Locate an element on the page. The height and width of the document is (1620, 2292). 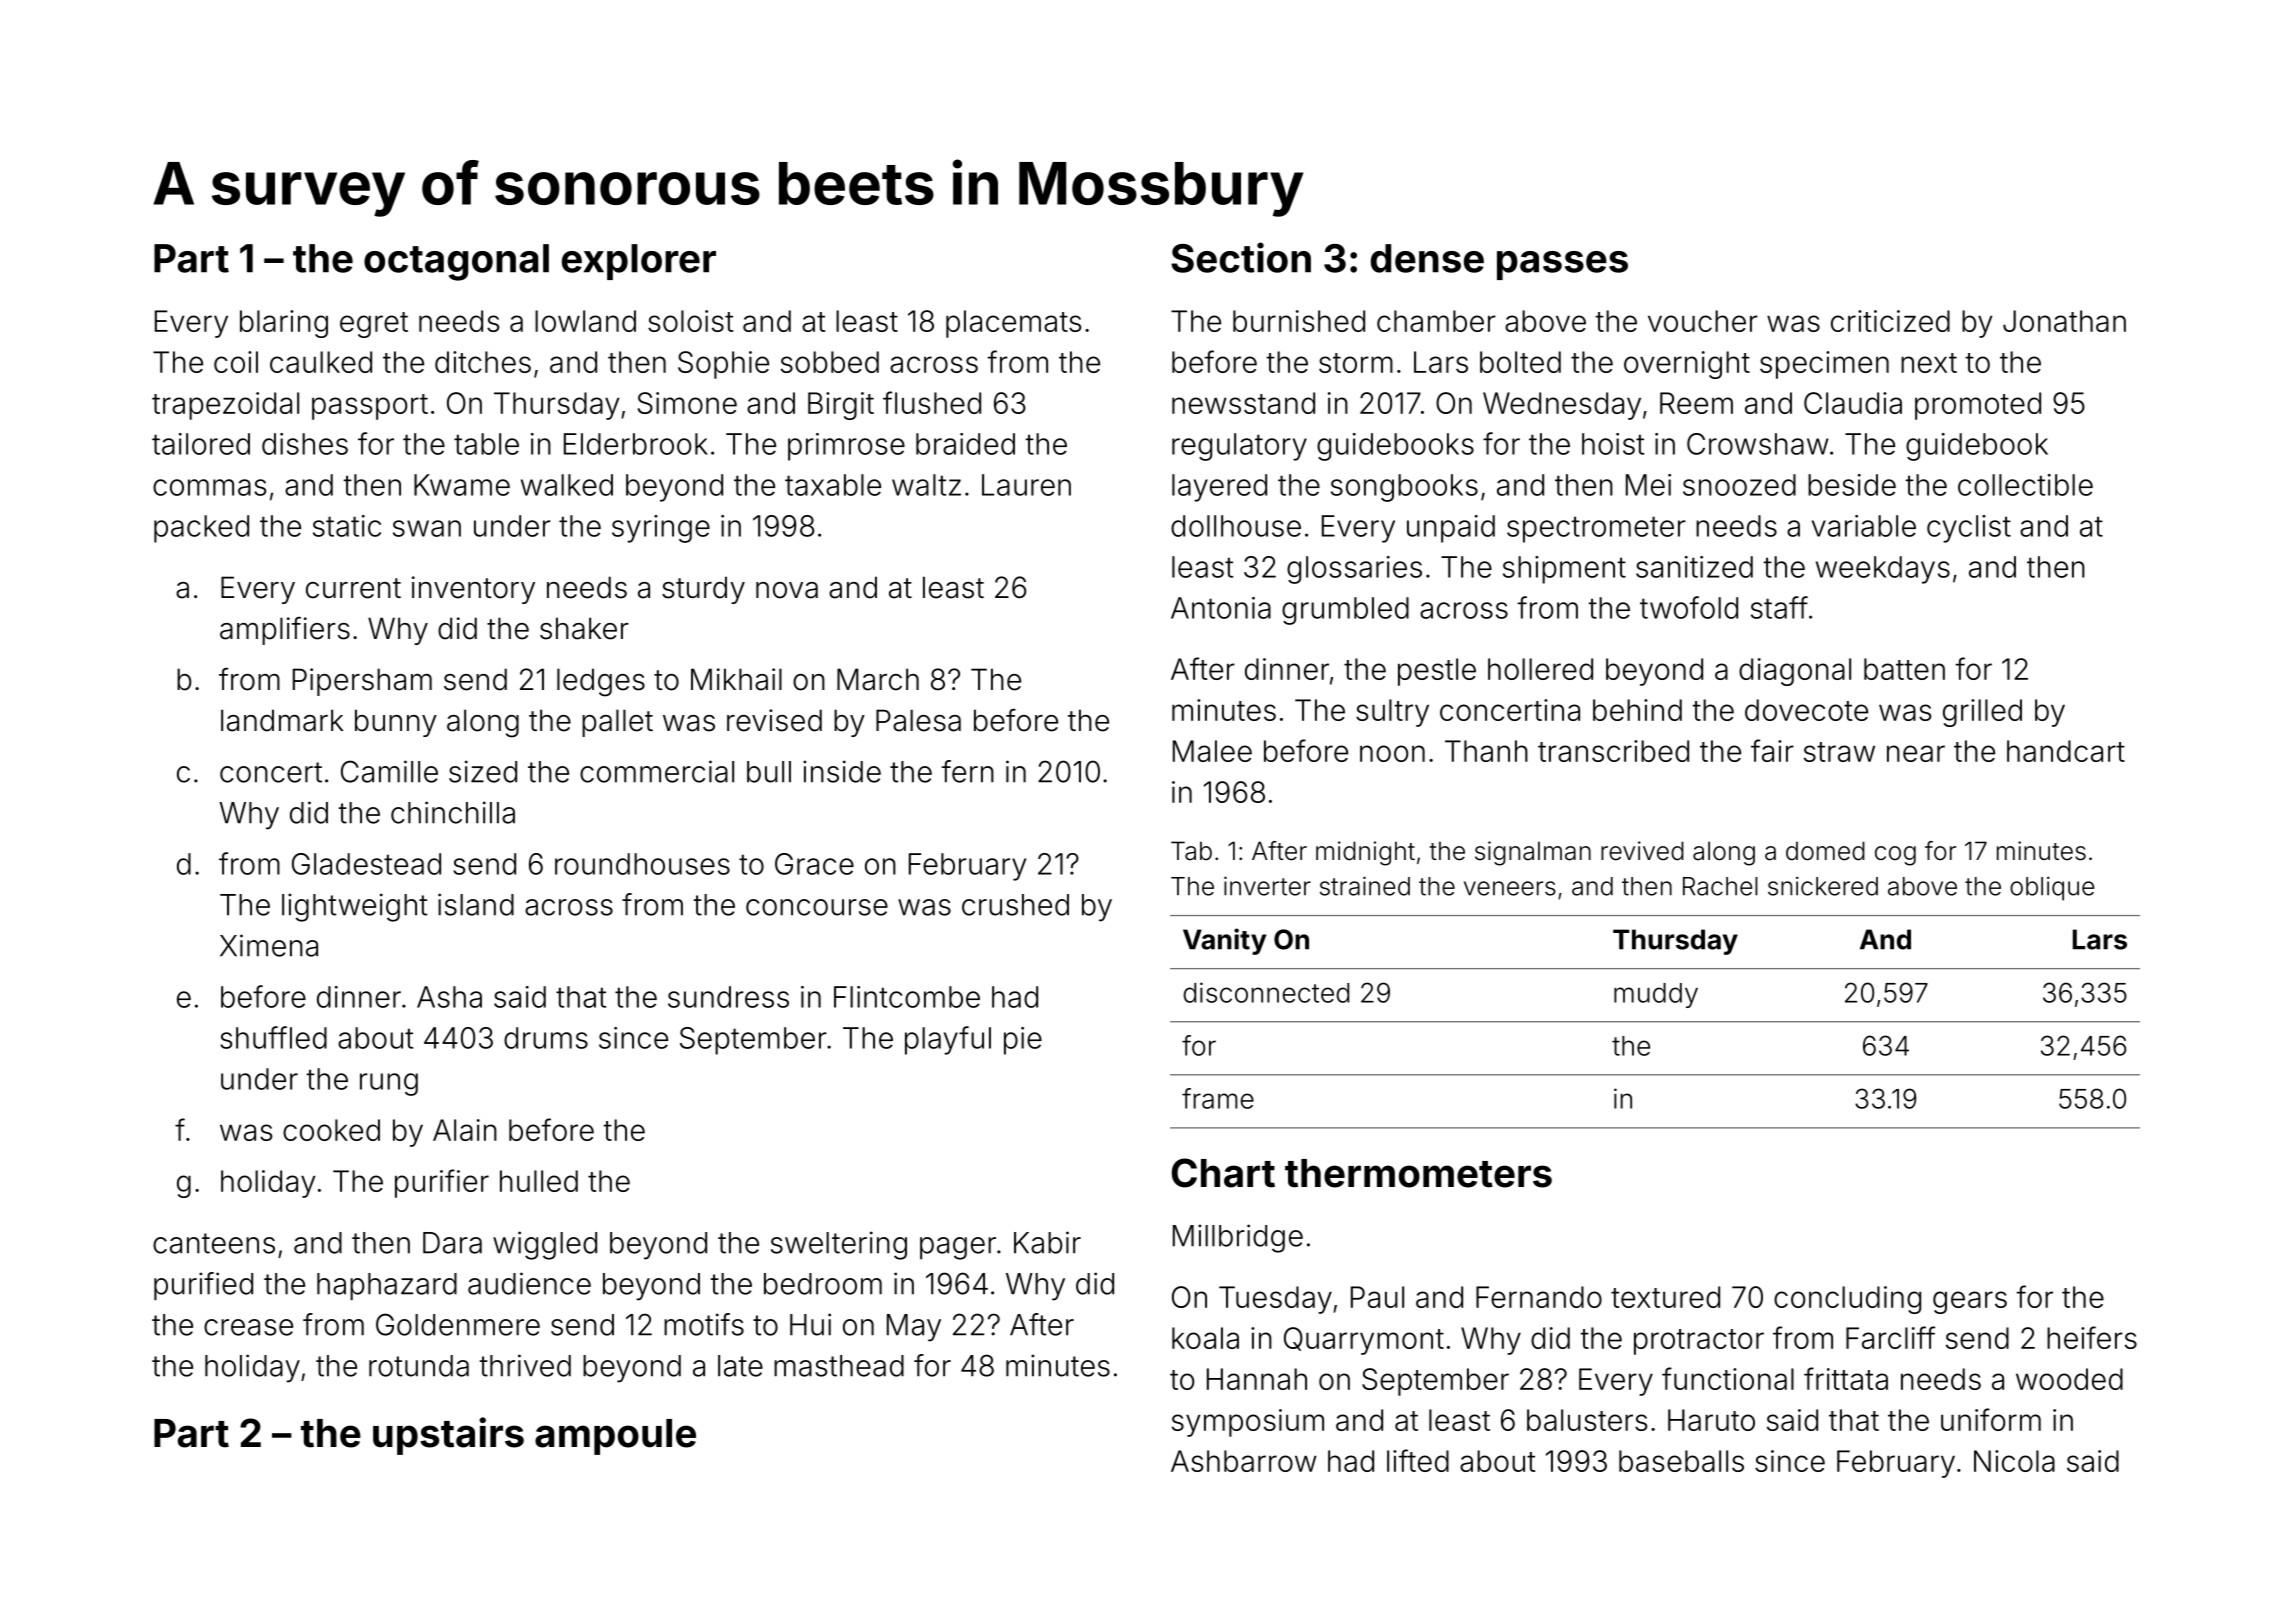
upstairs is located at coordinates (448, 1436).
